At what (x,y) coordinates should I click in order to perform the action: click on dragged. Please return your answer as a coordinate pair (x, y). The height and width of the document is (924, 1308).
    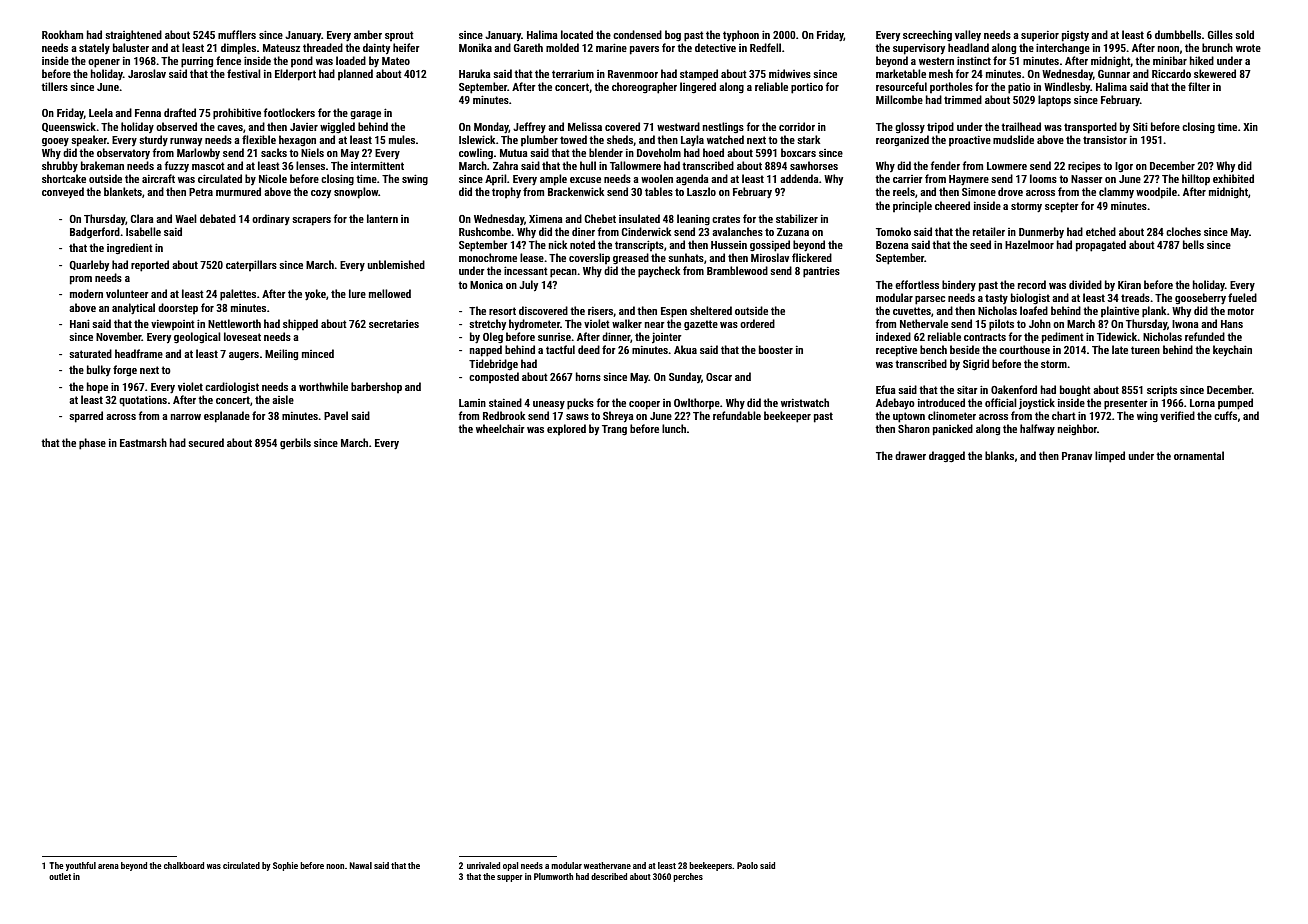
    Looking at the image, I should click on (947, 457).
